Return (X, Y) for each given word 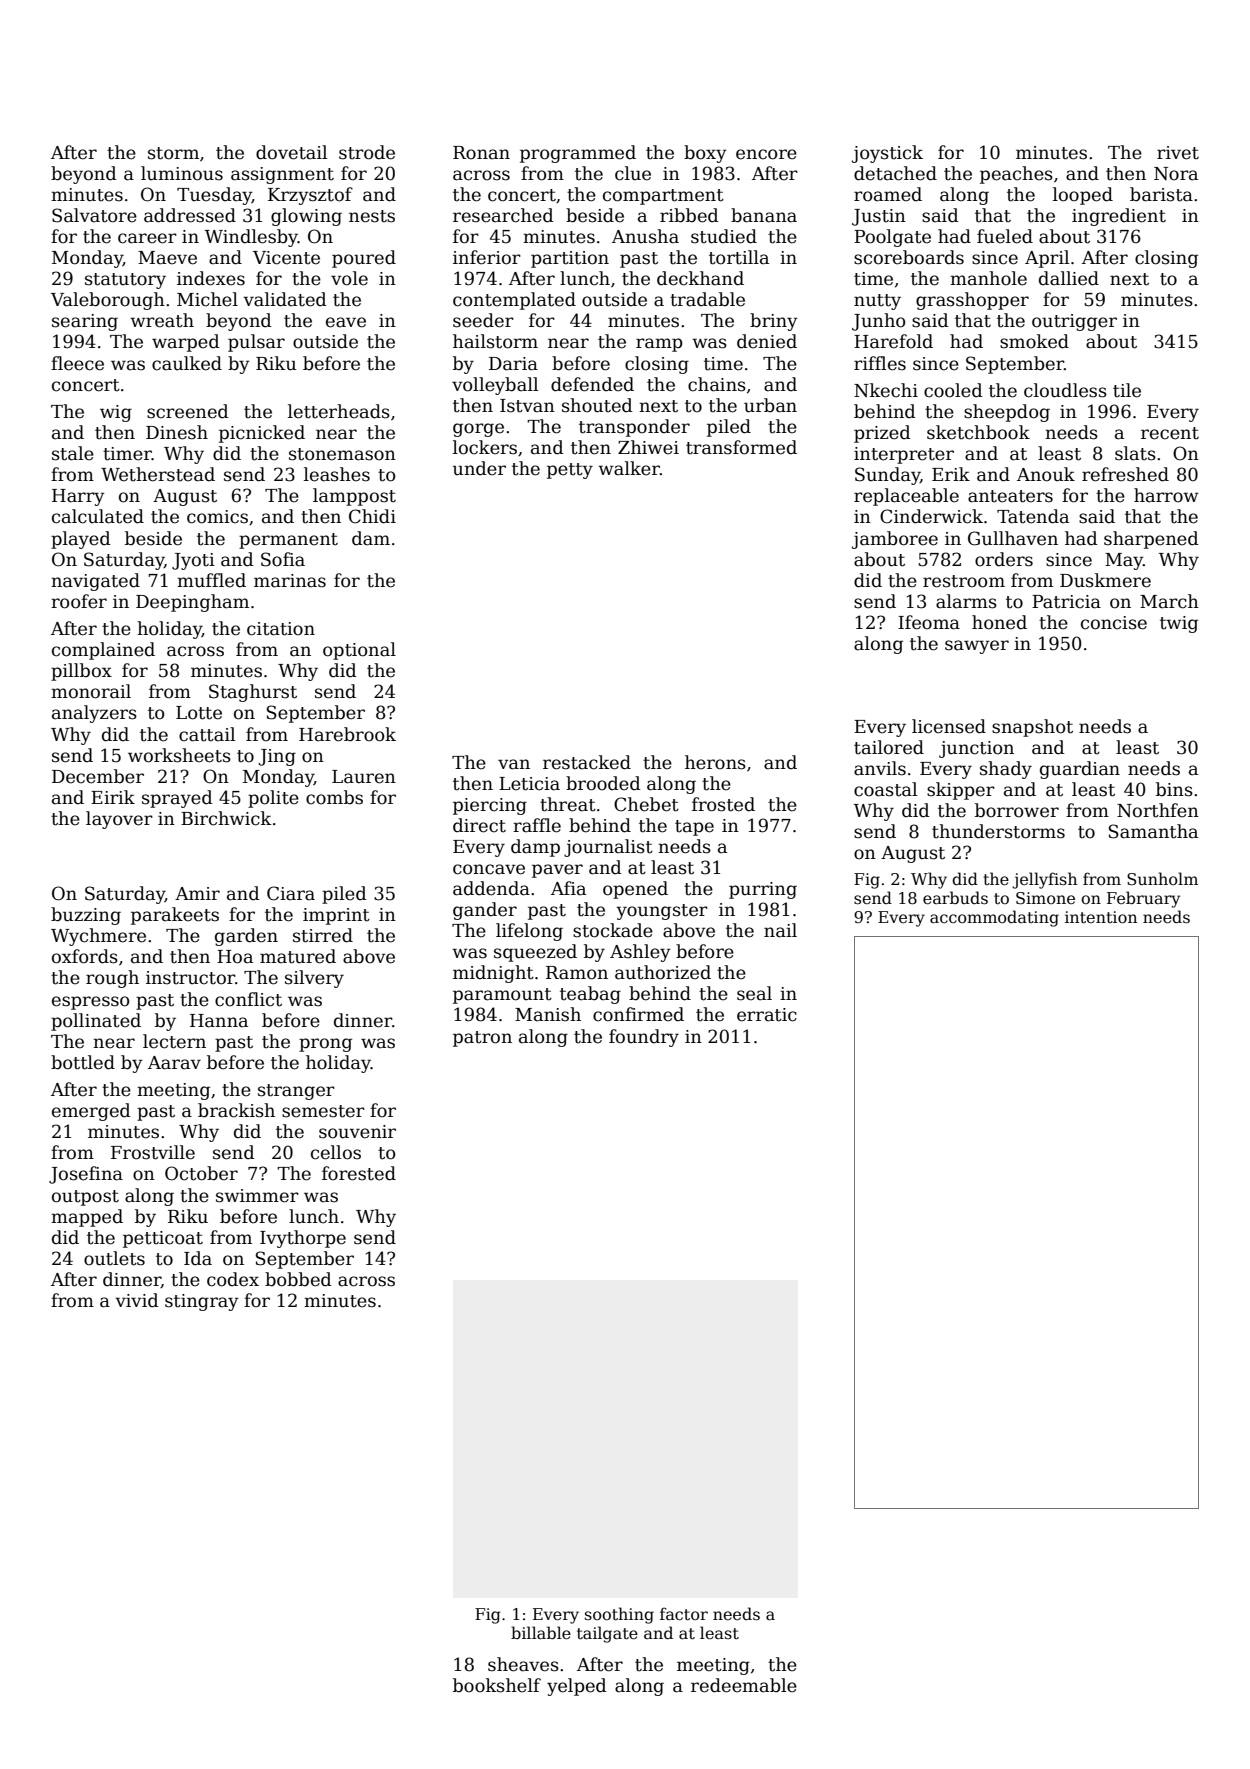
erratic (767, 1015)
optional (359, 651)
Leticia (529, 784)
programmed (578, 154)
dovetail (291, 152)
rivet (1178, 153)
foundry (644, 1038)
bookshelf (497, 1685)
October (201, 1173)
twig (1179, 624)
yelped (577, 1687)
